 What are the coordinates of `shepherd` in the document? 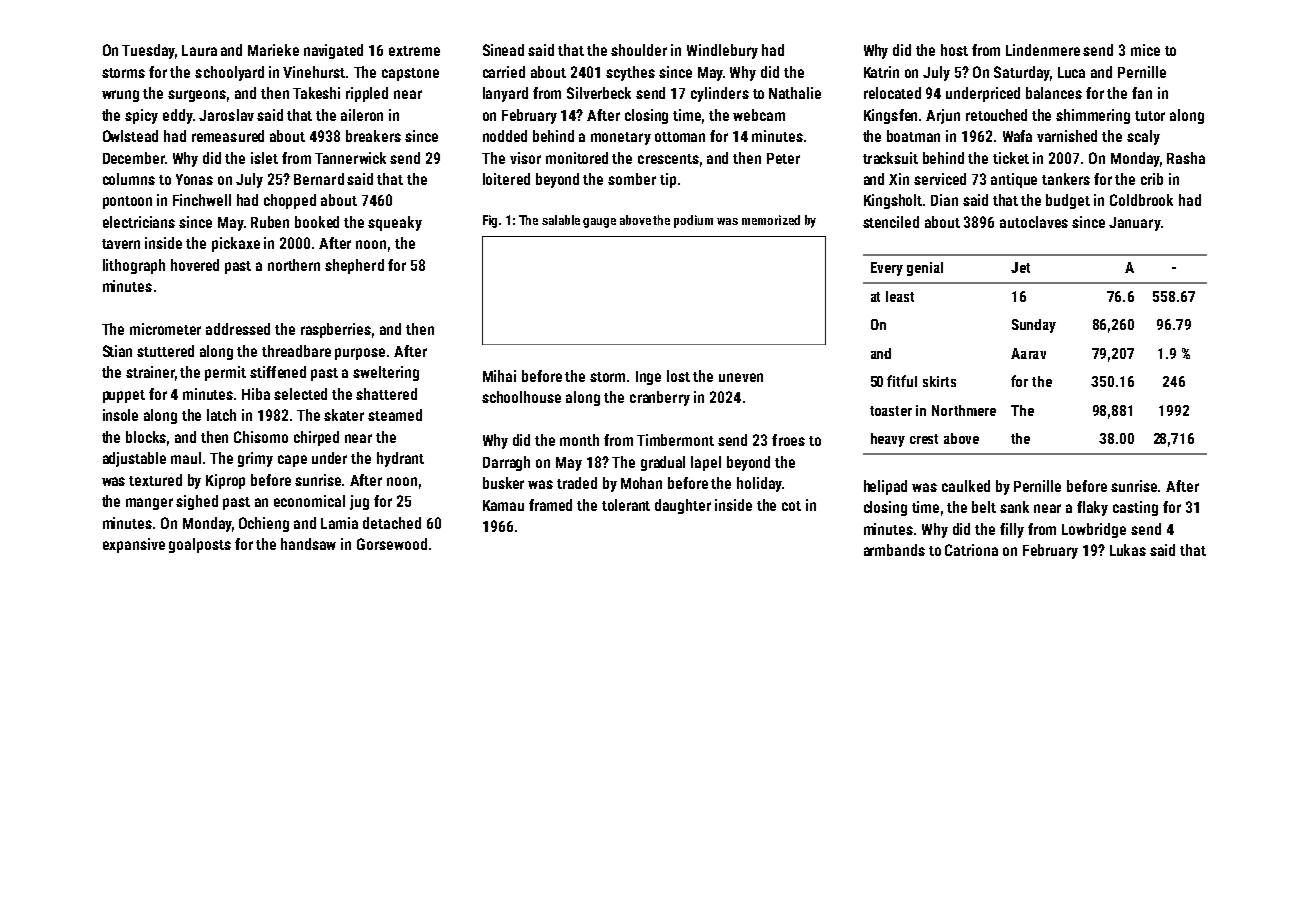 It's located at (354, 266).
